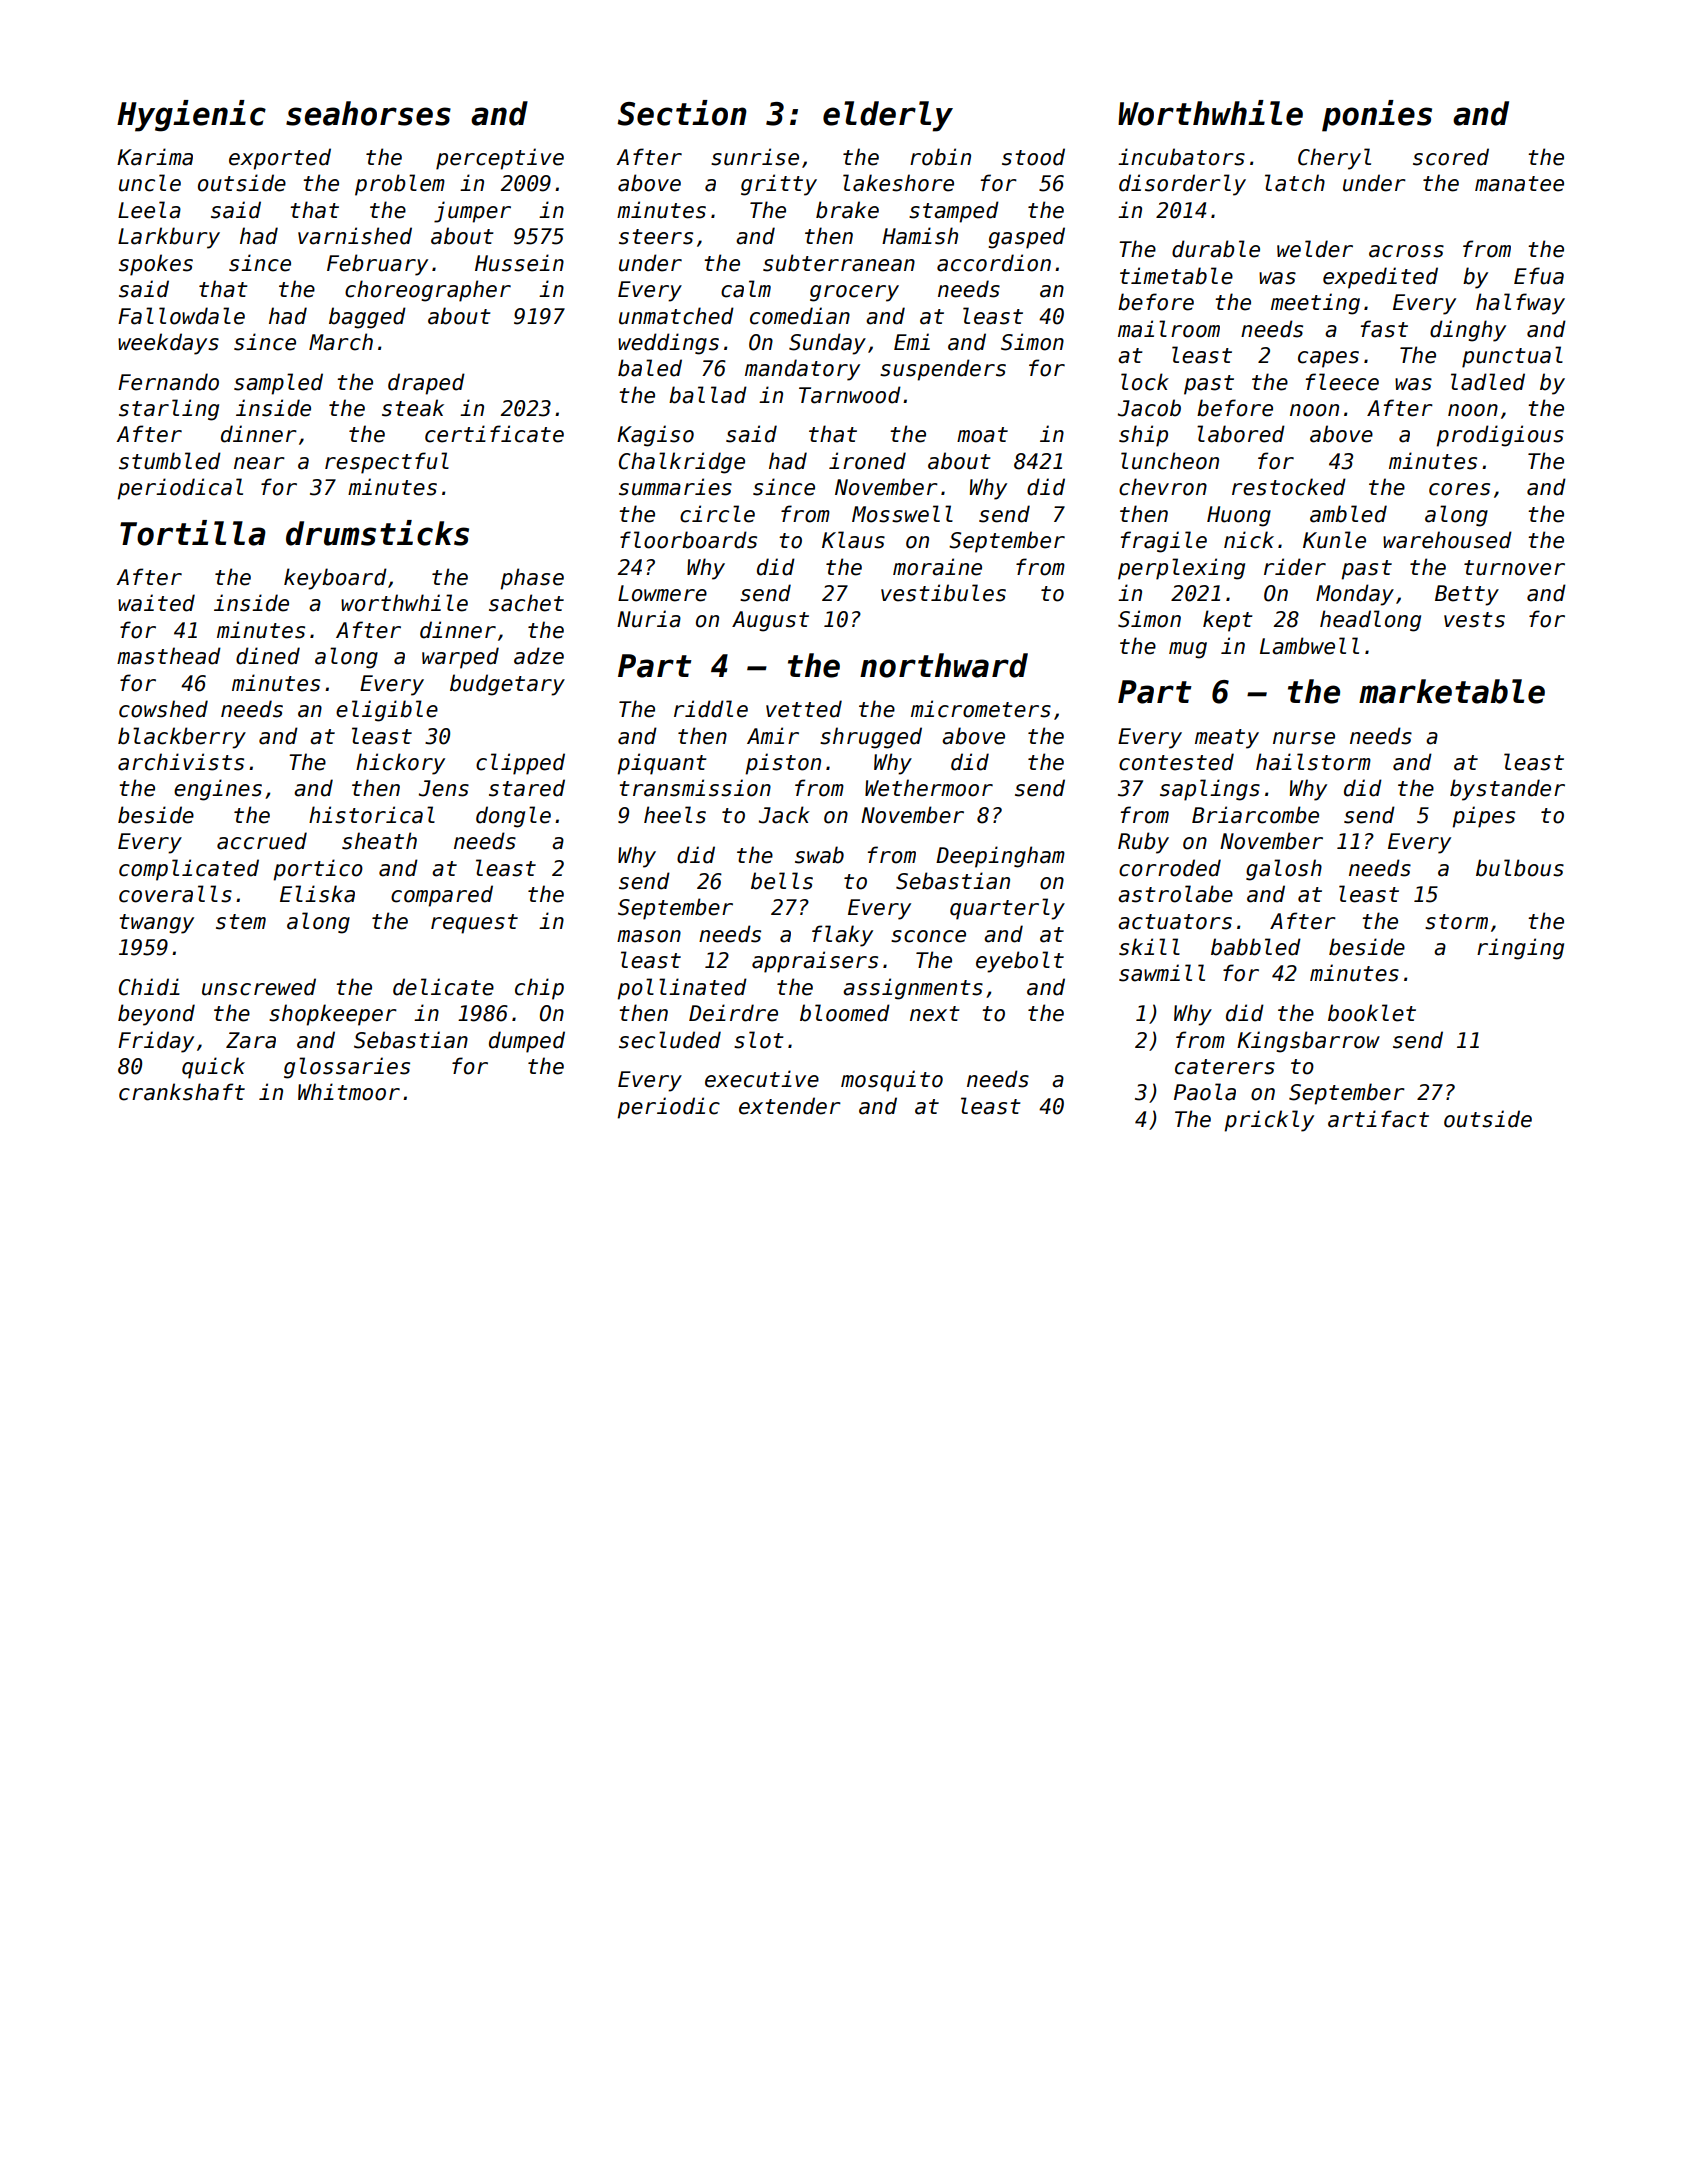  I want to click on mailroom, so click(1169, 329).
